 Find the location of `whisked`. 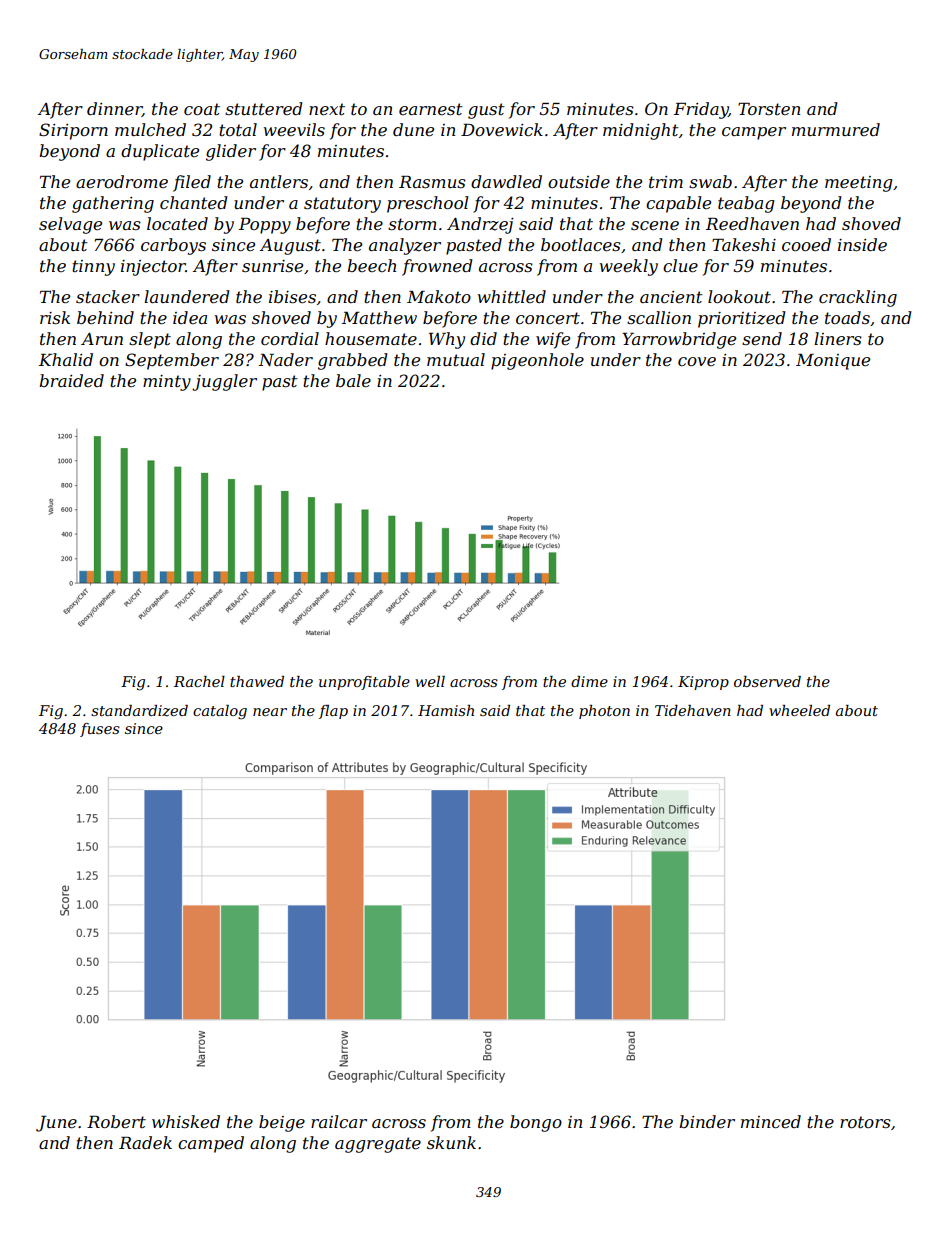

whisked is located at coordinates (186, 1121).
